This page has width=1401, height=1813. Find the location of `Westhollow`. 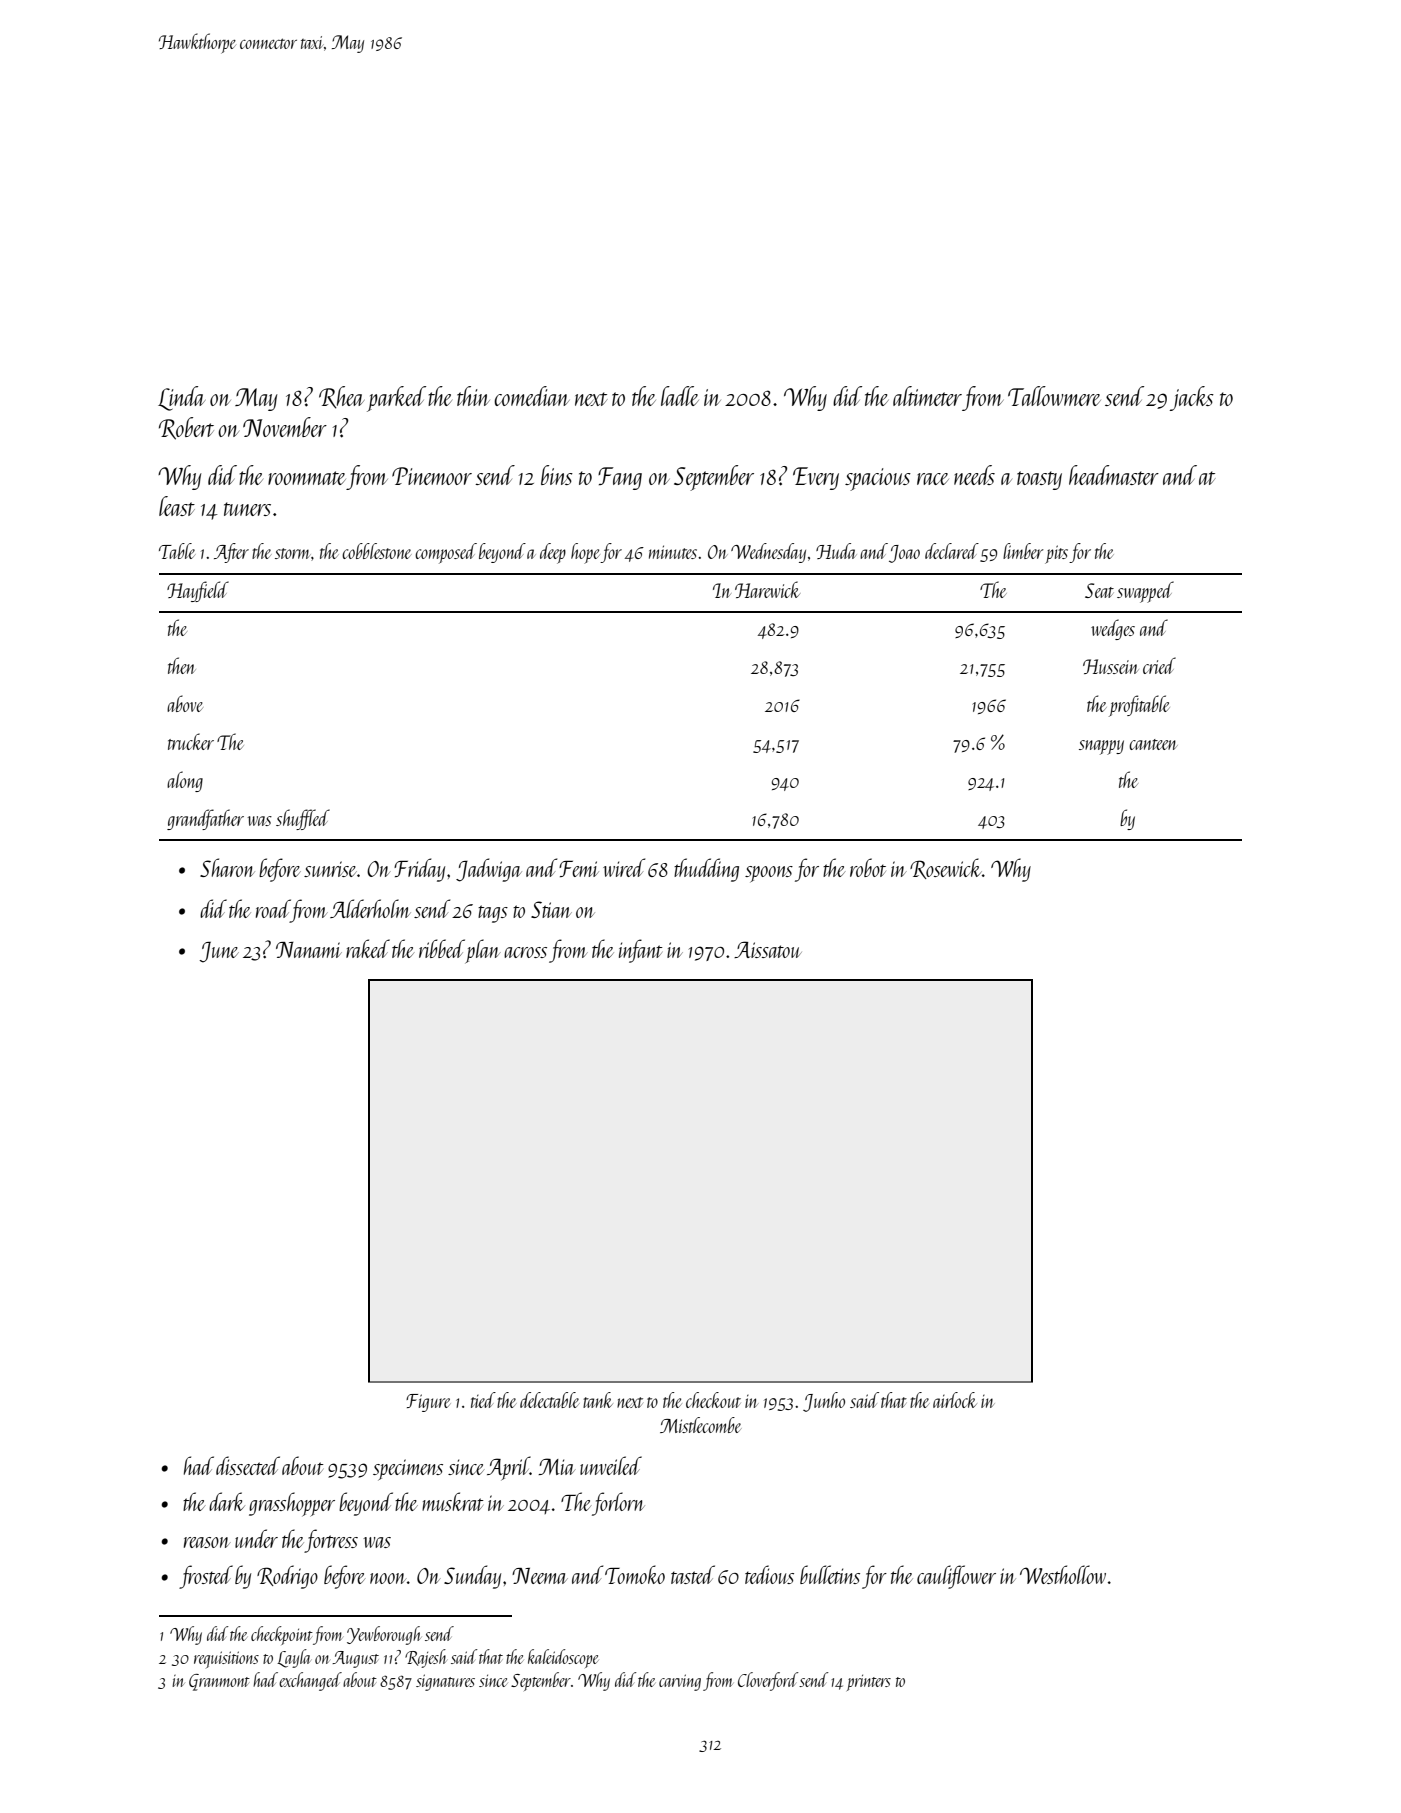

Westhollow is located at coordinates (1063, 1574).
